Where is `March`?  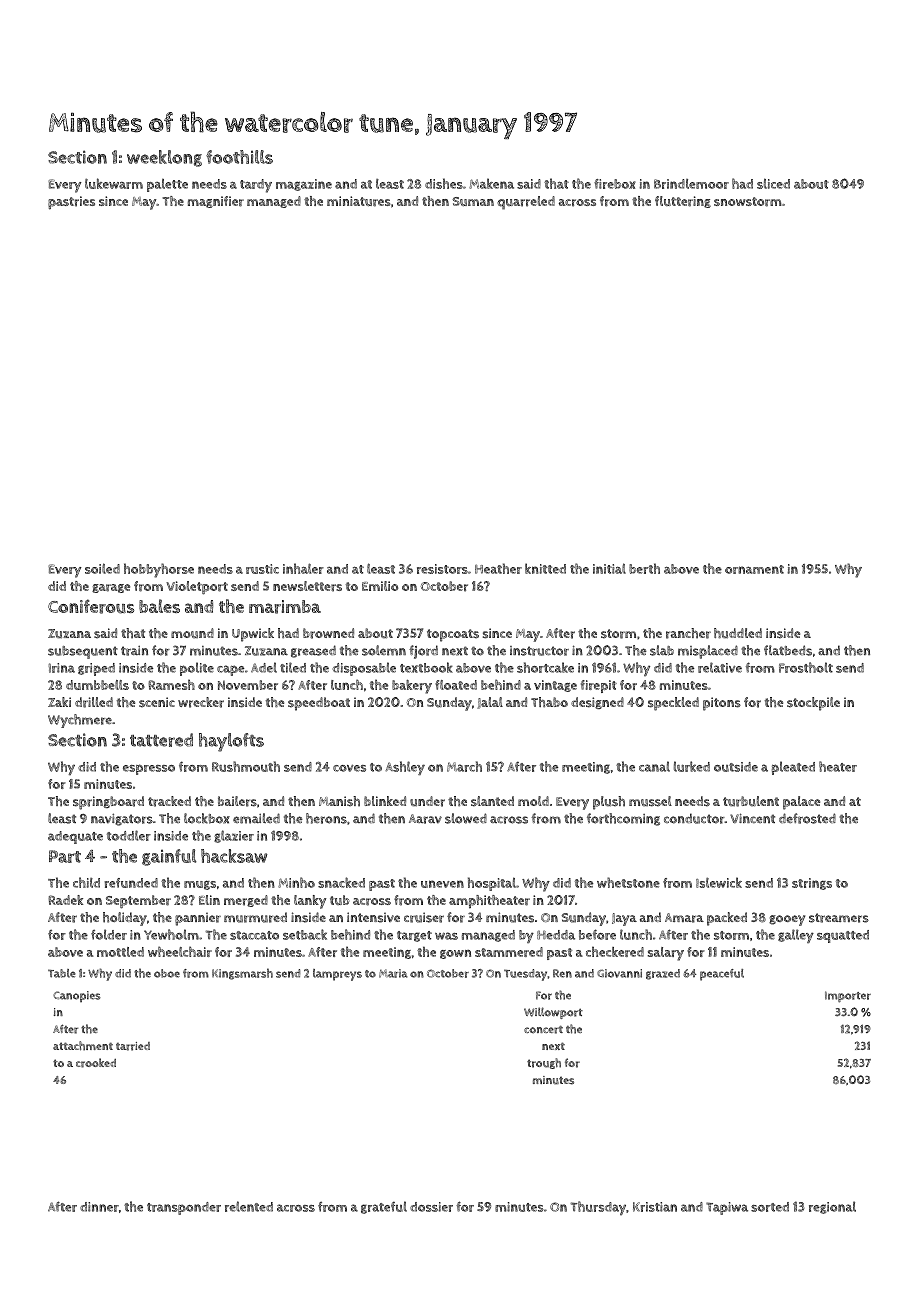 March is located at coordinates (464, 766).
